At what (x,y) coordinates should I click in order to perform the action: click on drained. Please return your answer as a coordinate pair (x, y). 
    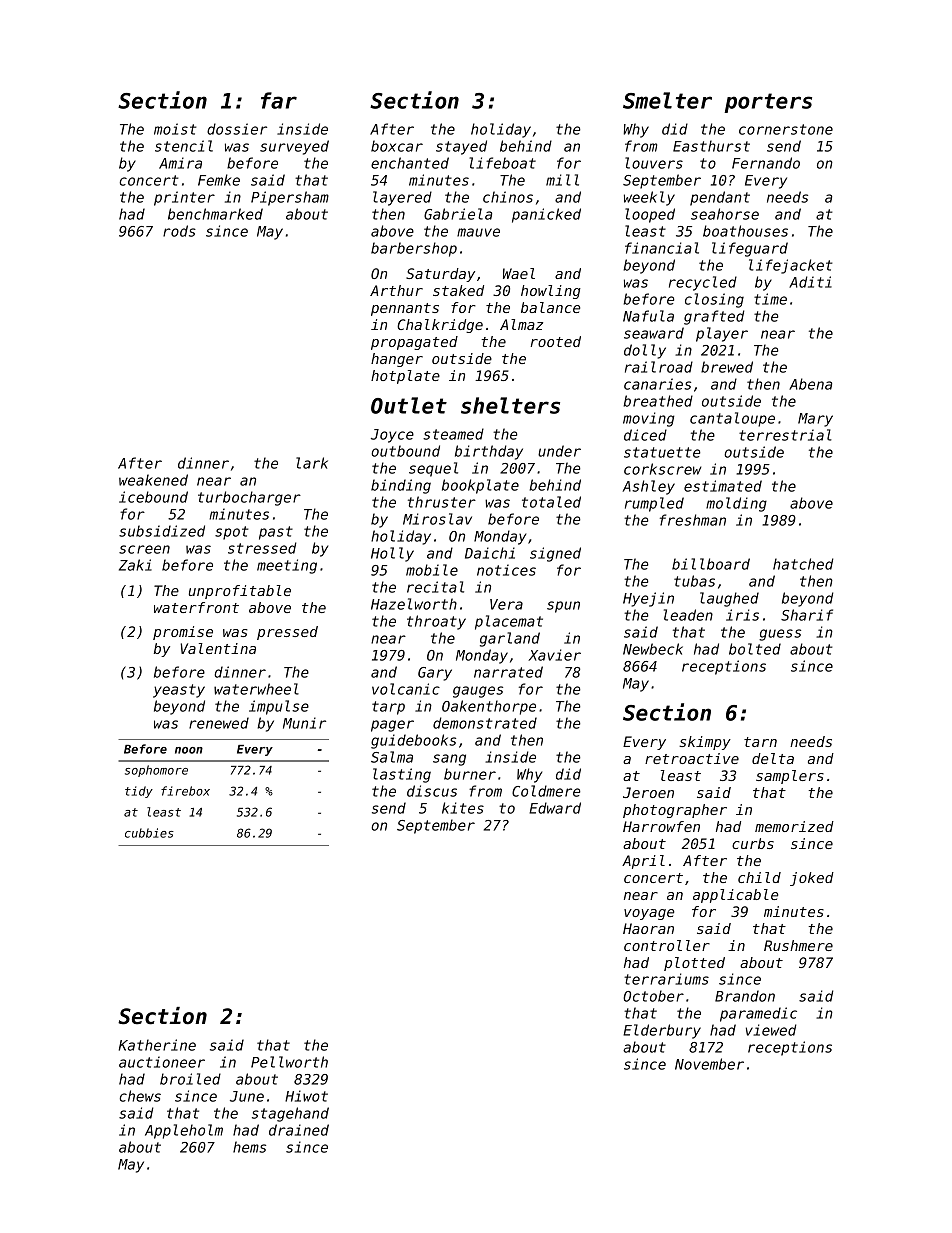
    Looking at the image, I should click on (299, 1130).
